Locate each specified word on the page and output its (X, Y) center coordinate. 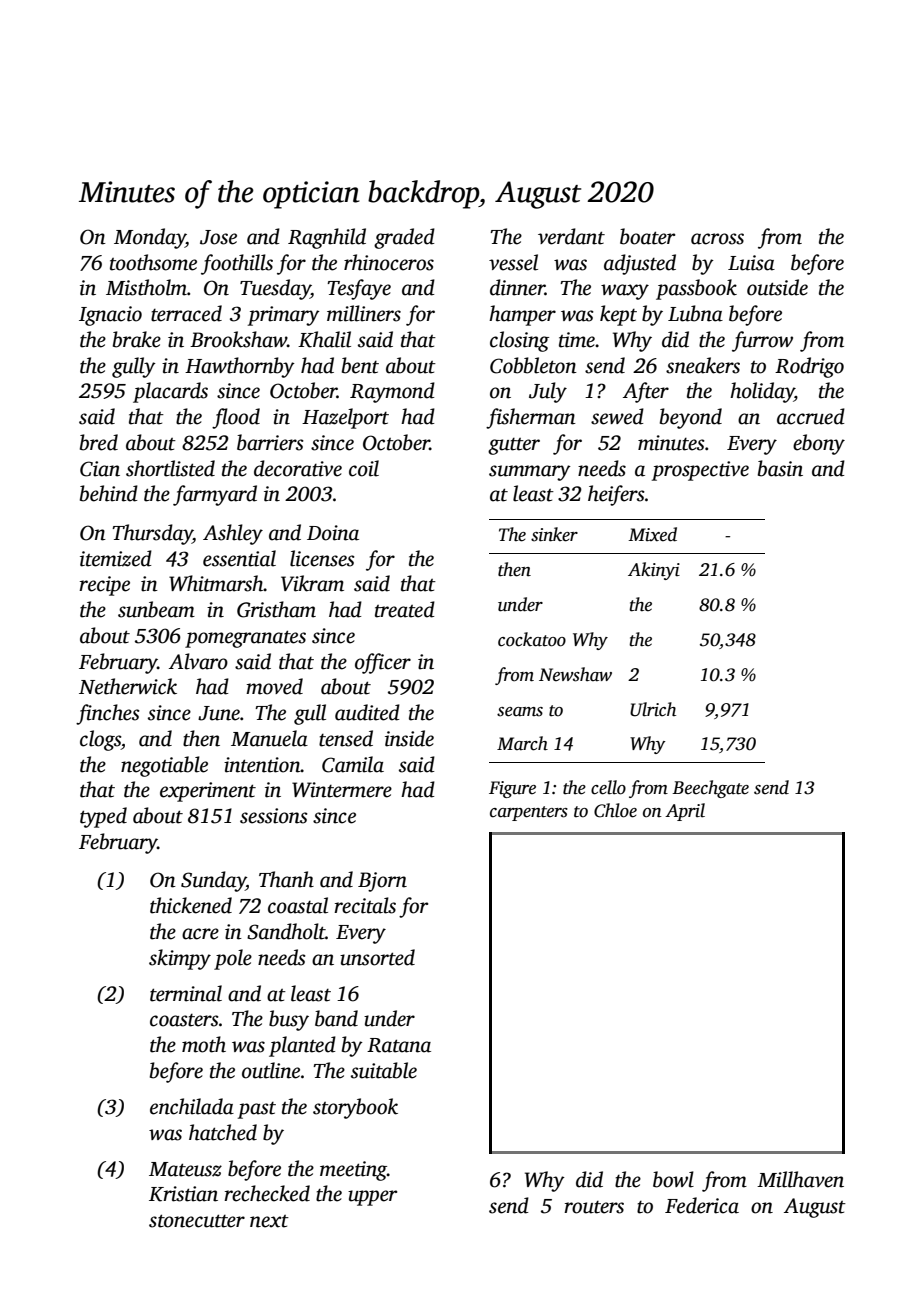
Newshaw (575, 674)
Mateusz (185, 1169)
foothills (237, 264)
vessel (513, 262)
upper (372, 1198)
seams (520, 712)
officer (383, 663)
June (219, 713)
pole (233, 959)
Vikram (312, 583)
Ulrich (653, 709)
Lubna (695, 313)
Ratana (399, 1045)
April (685, 812)
